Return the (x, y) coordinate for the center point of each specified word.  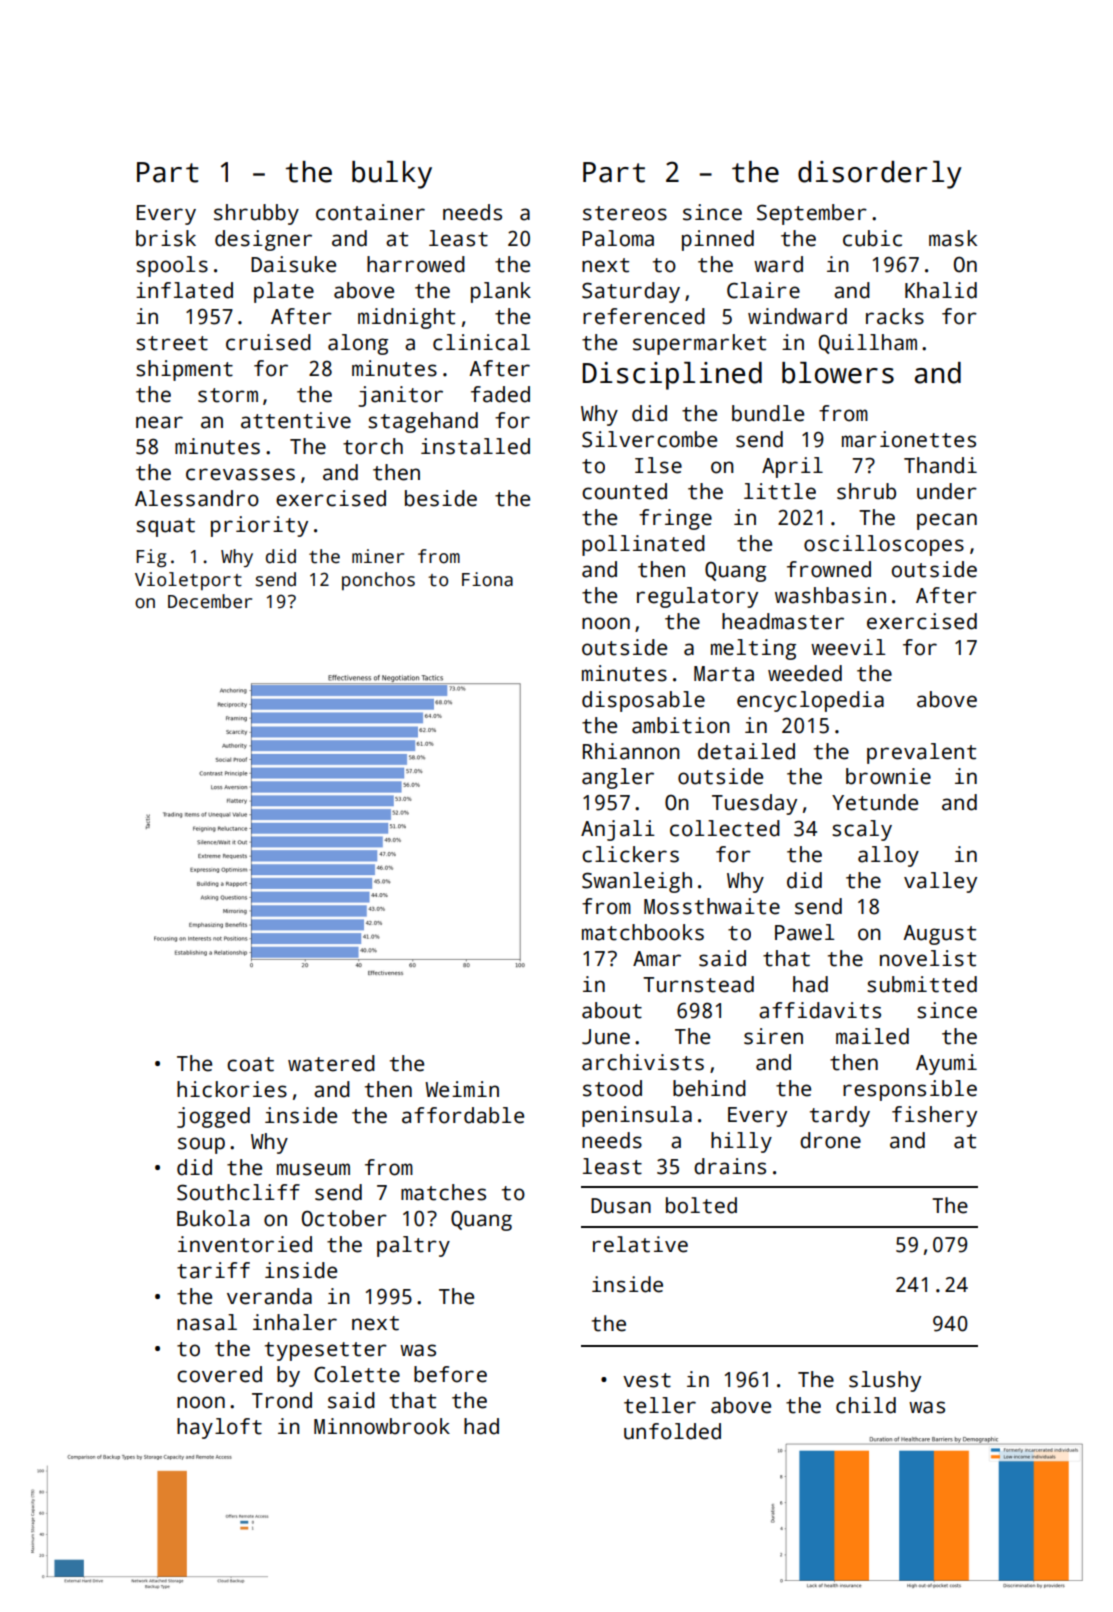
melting (753, 649)
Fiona (487, 579)
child (866, 1405)
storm (228, 395)
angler (618, 778)
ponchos (378, 581)
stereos (625, 213)
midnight (406, 318)
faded (500, 394)
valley (940, 882)
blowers (838, 373)
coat (250, 1064)
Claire (763, 290)
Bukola (213, 1218)
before (450, 1374)
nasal (207, 1322)
